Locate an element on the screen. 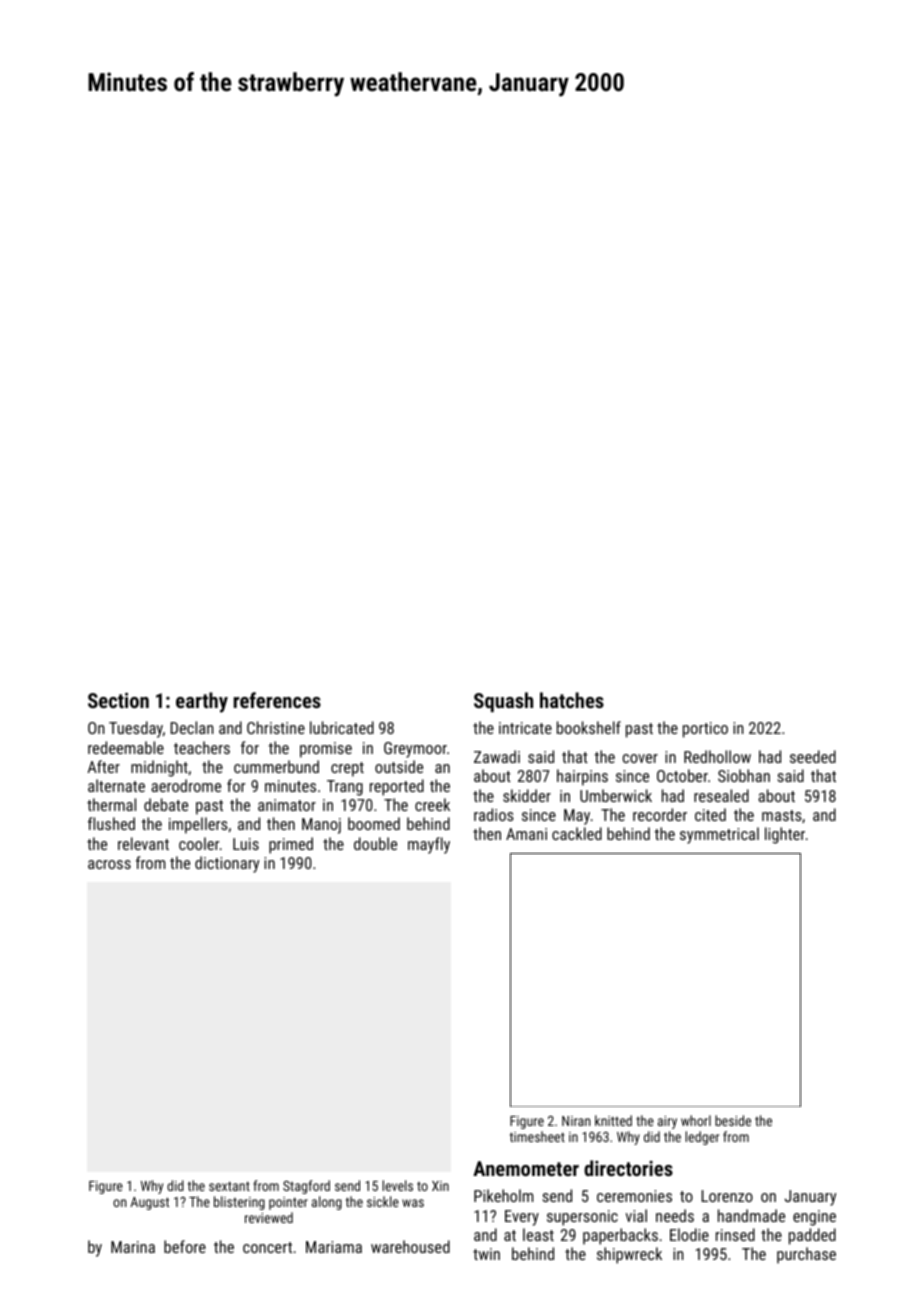 The width and height of the screenshot is (924, 1308). Marina is located at coordinates (133, 1247).
